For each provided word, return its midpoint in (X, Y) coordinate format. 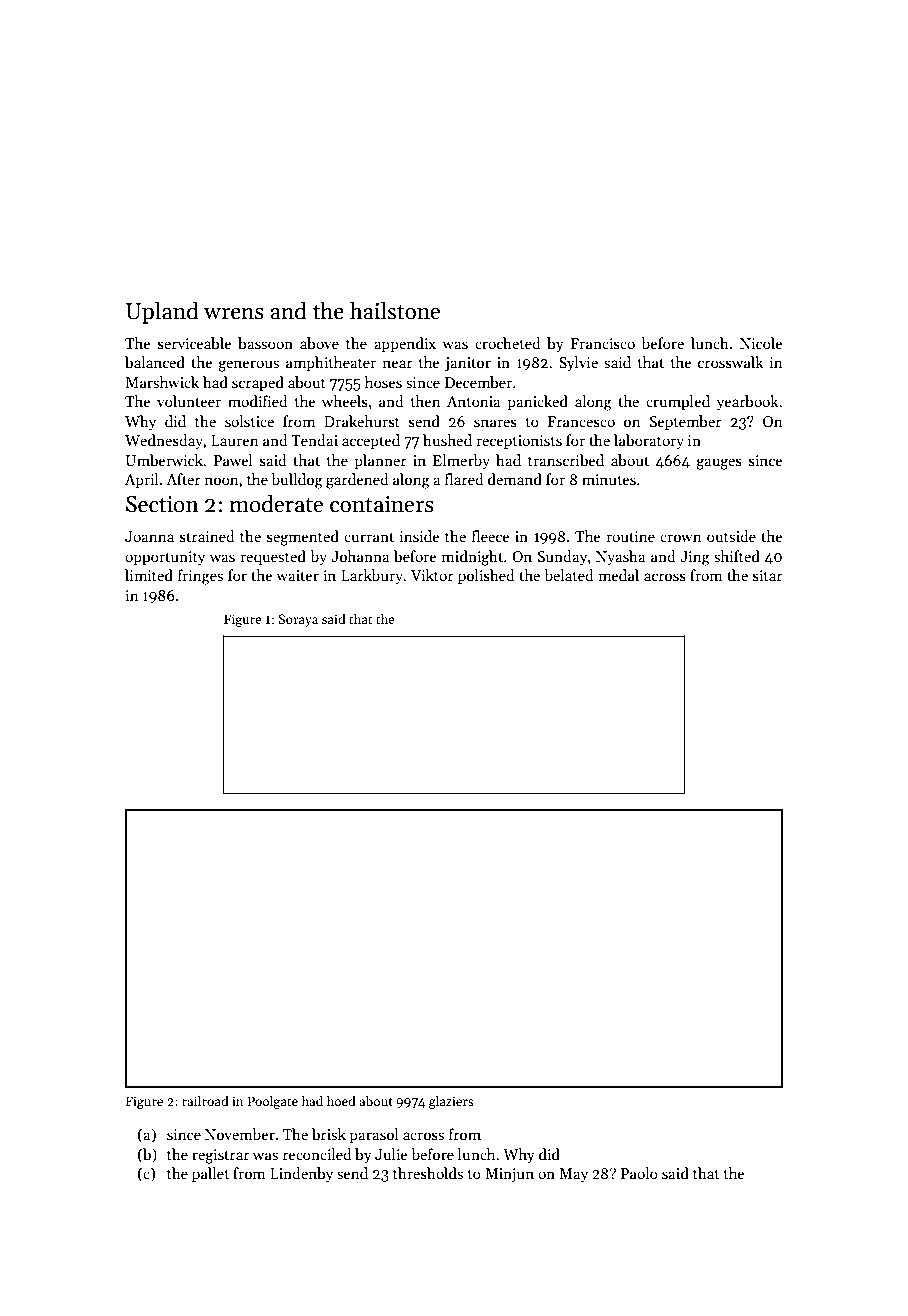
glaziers (451, 1102)
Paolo (639, 1173)
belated (569, 575)
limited (149, 575)
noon (222, 481)
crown (681, 538)
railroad (205, 1100)
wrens (234, 314)
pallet (211, 1174)
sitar (768, 575)
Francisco (603, 343)
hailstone (395, 310)
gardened (357, 481)
